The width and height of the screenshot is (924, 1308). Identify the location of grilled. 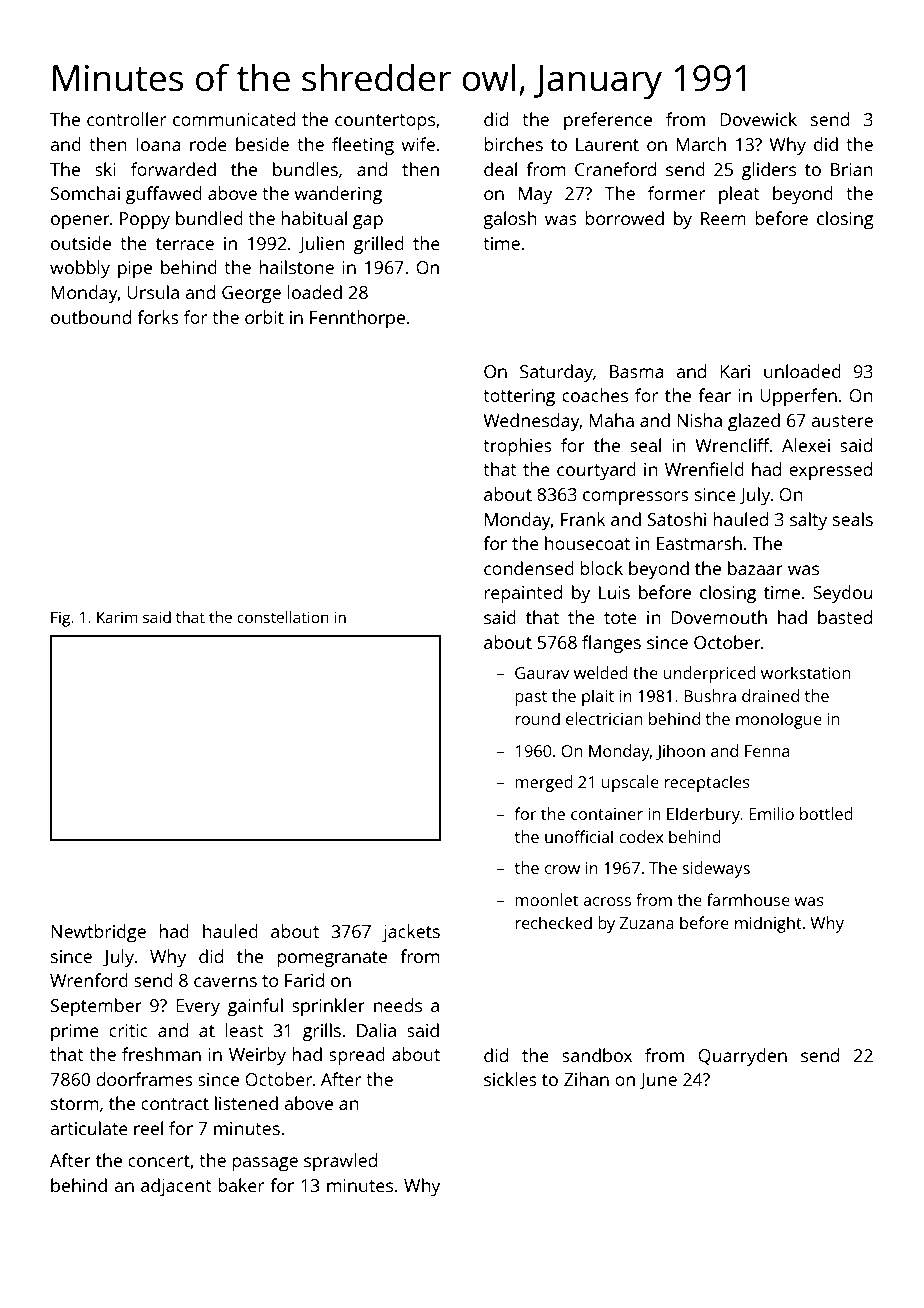
(379, 245).
